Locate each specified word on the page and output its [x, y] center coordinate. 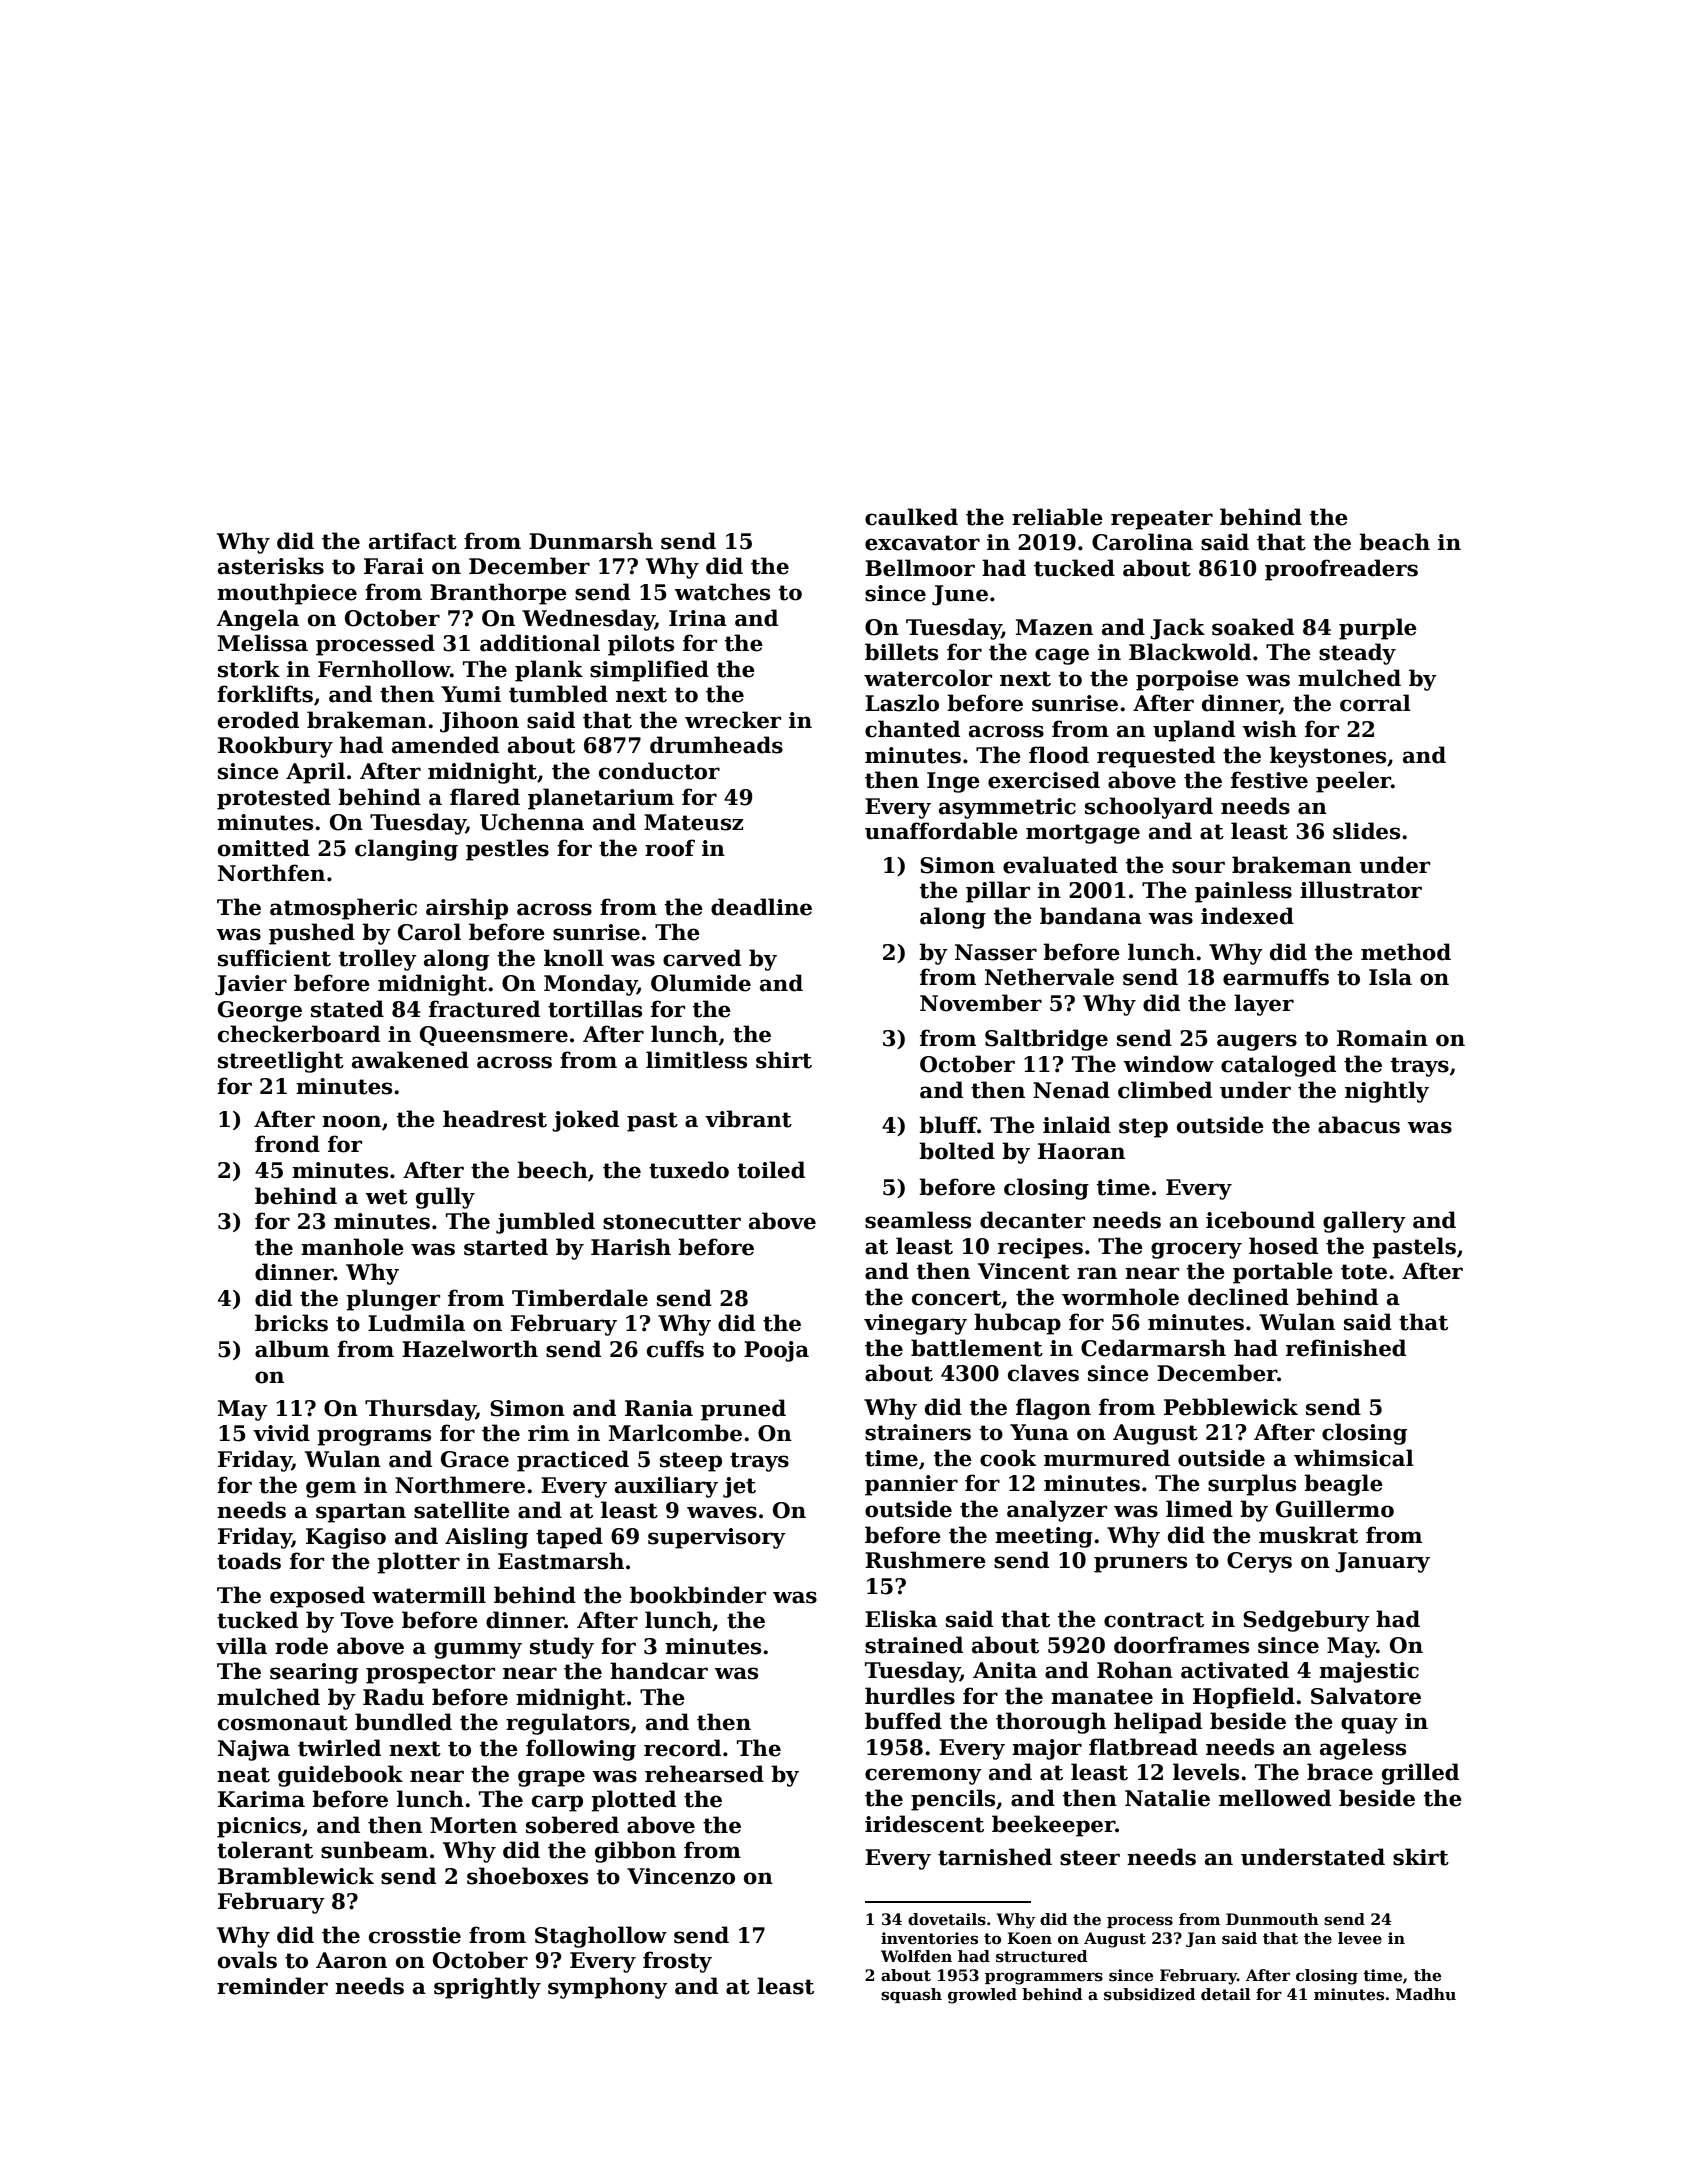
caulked [911, 517]
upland [1194, 731]
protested [274, 799]
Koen [1029, 1938]
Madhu [1426, 1994]
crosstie [415, 1935]
